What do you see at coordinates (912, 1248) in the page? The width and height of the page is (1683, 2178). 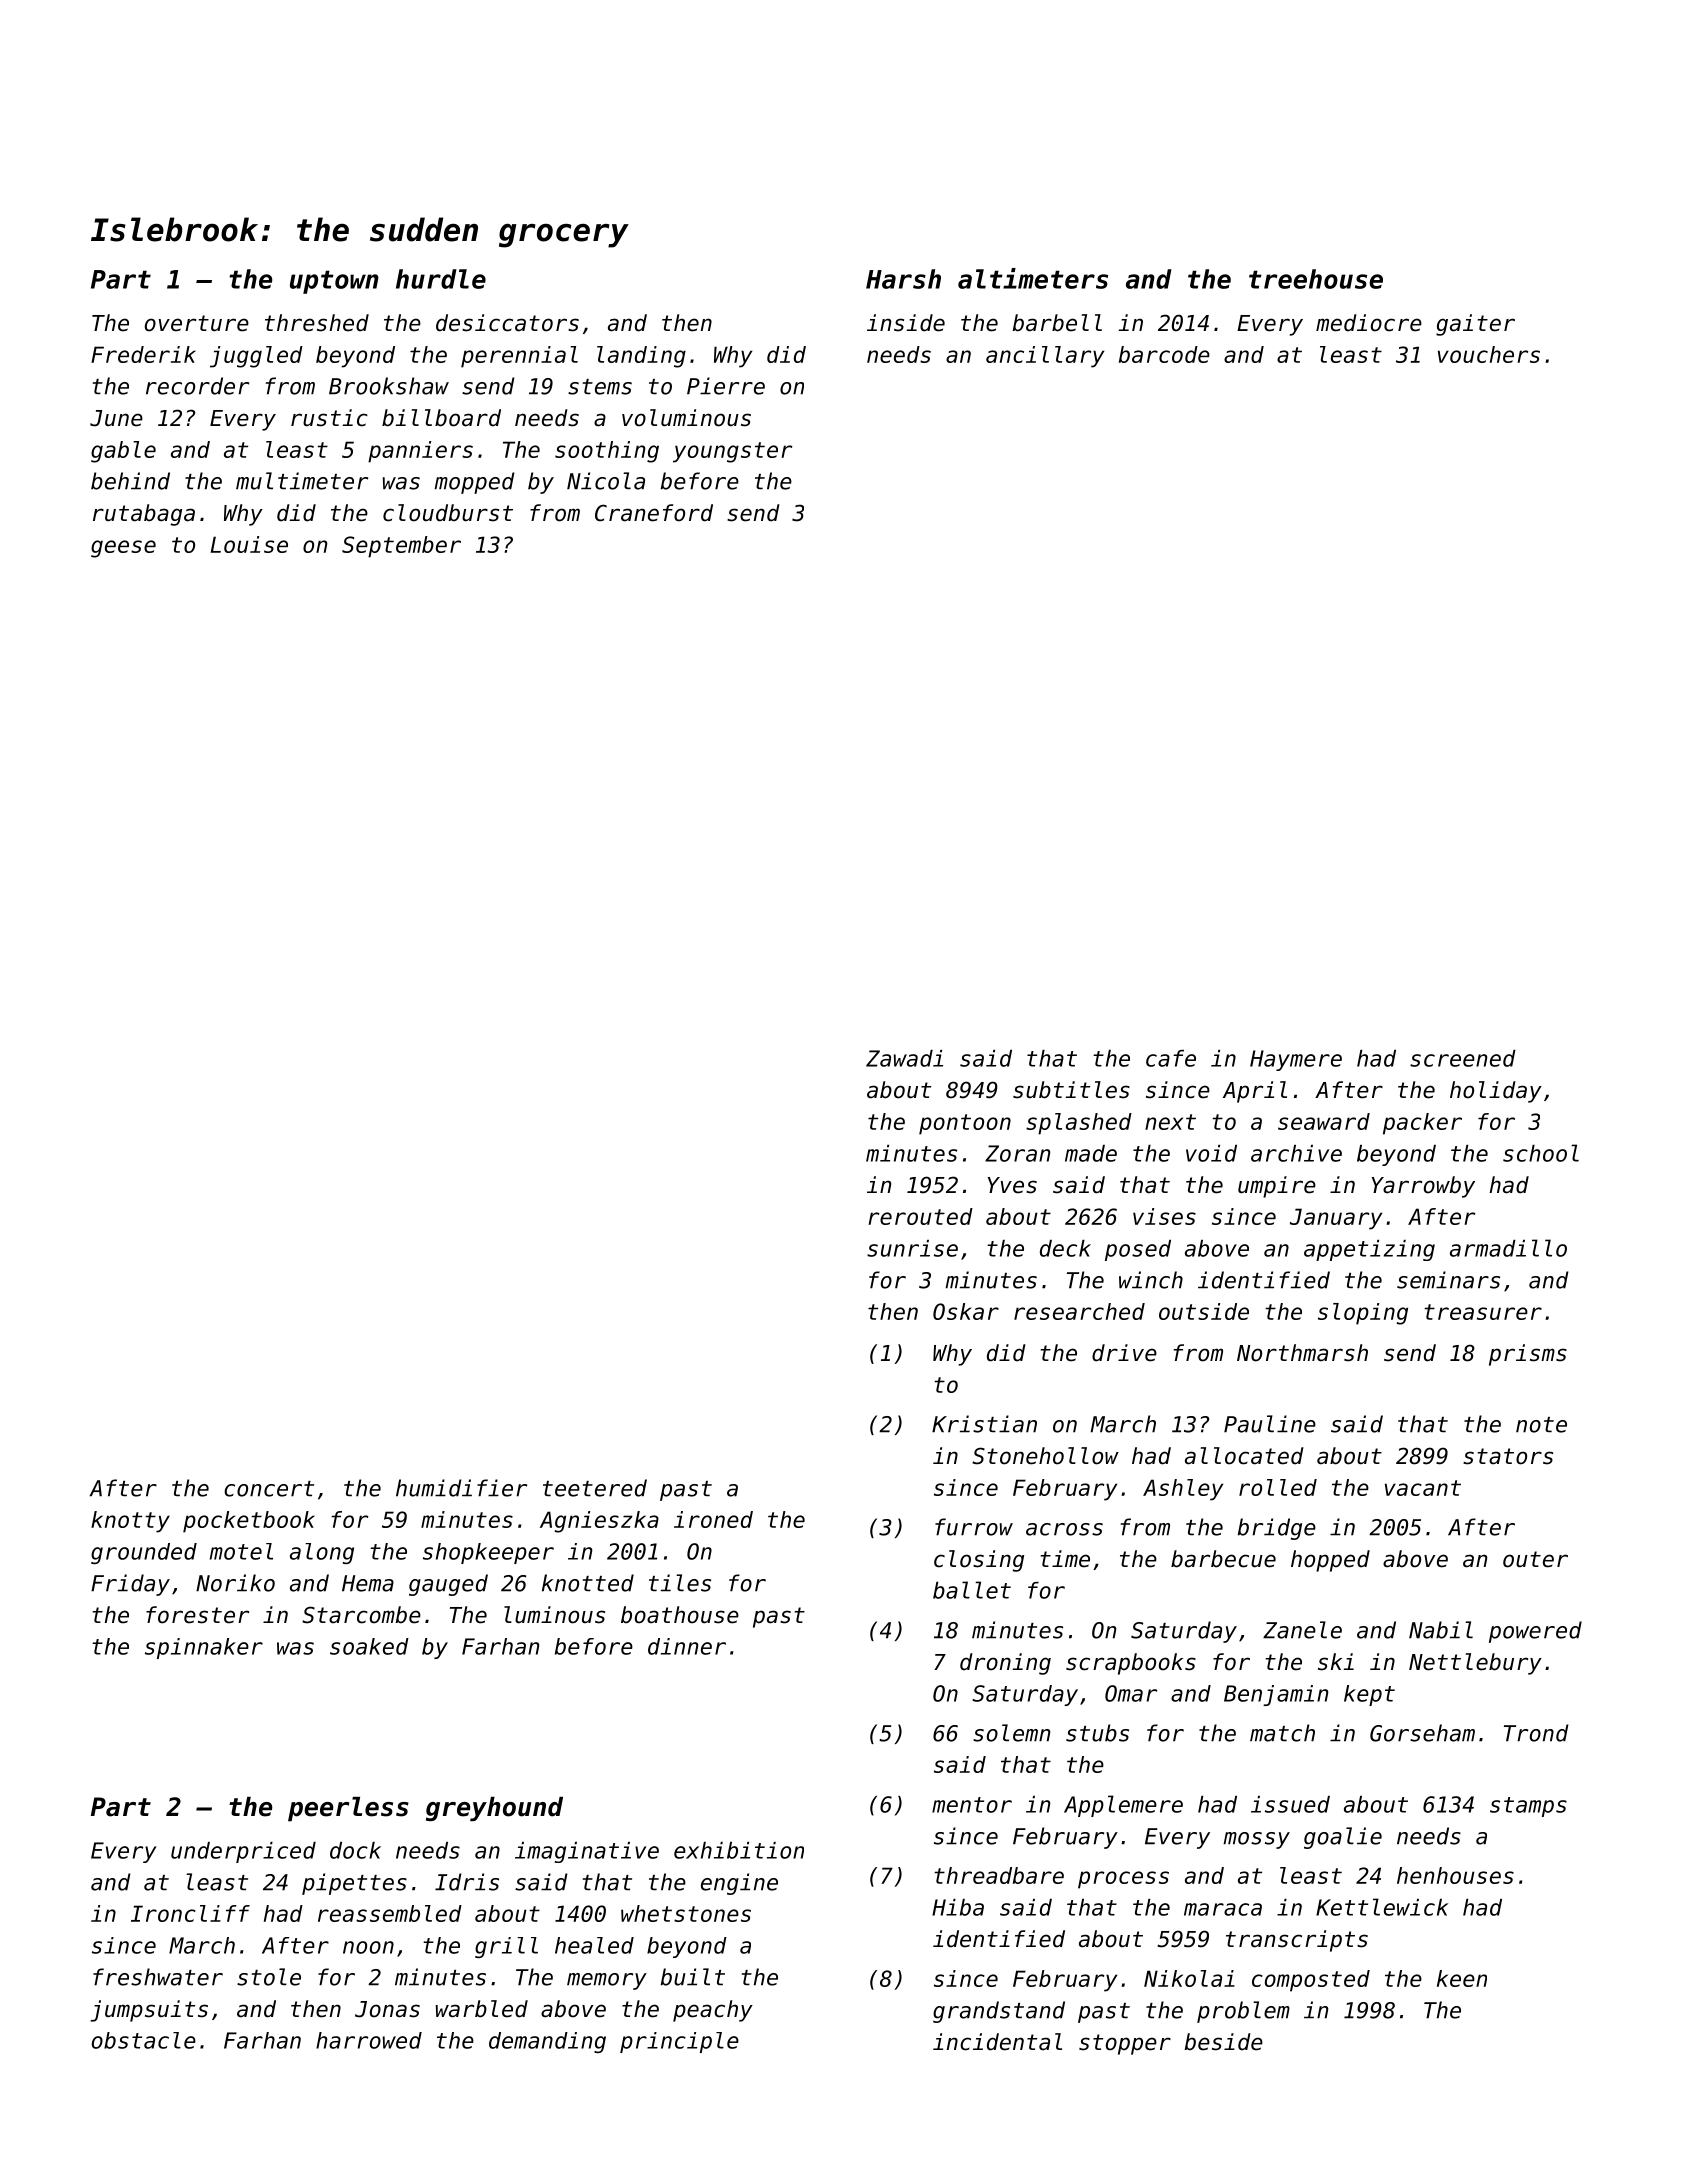 I see `sunrise` at bounding box center [912, 1248].
